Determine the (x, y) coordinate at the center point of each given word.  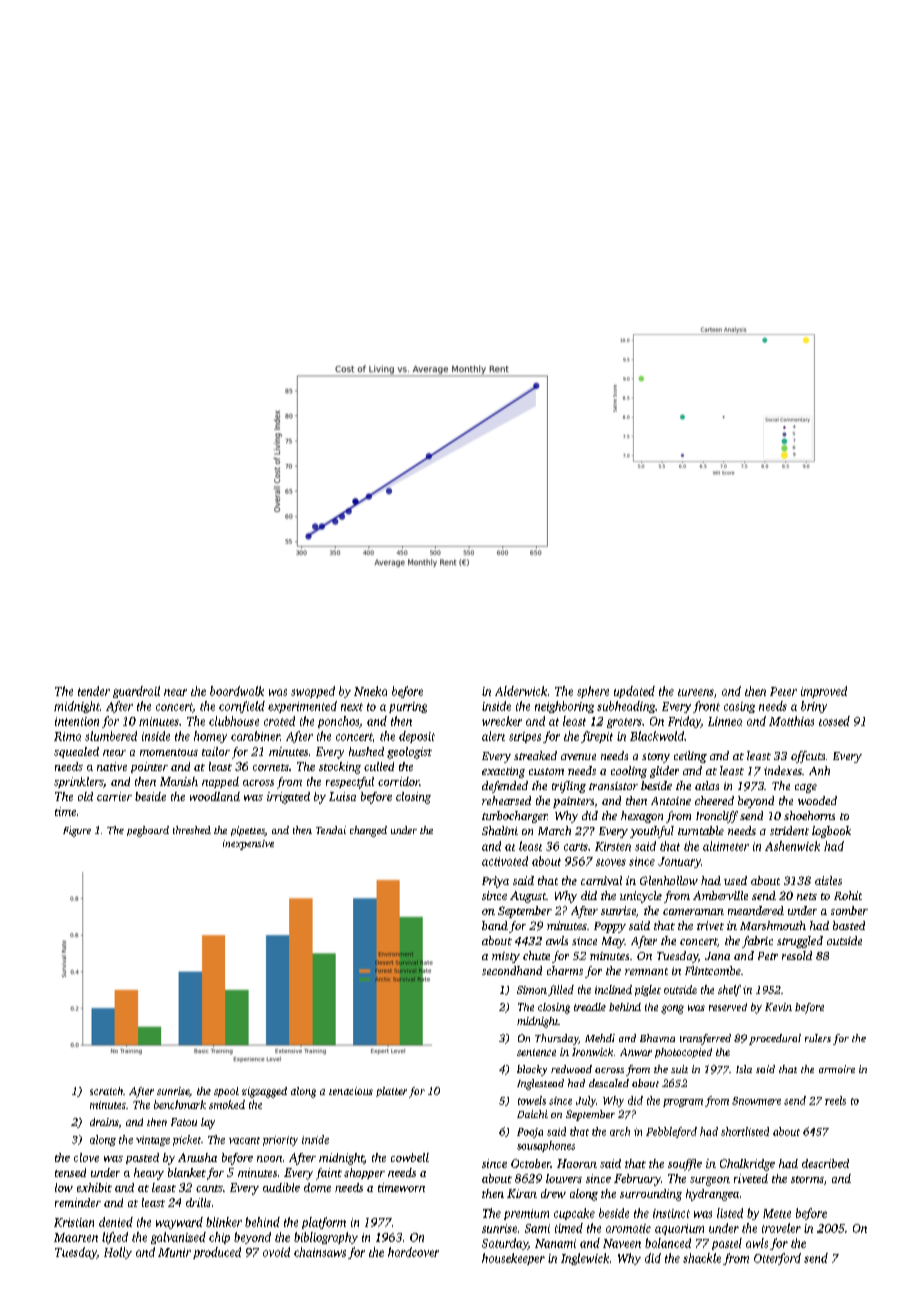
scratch (106, 1091)
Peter (783, 691)
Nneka (370, 691)
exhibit (94, 1187)
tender (94, 691)
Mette (777, 1213)
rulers (818, 1038)
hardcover (413, 1252)
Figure (77, 831)
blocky (532, 1070)
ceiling (690, 757)
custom (546, 771)
